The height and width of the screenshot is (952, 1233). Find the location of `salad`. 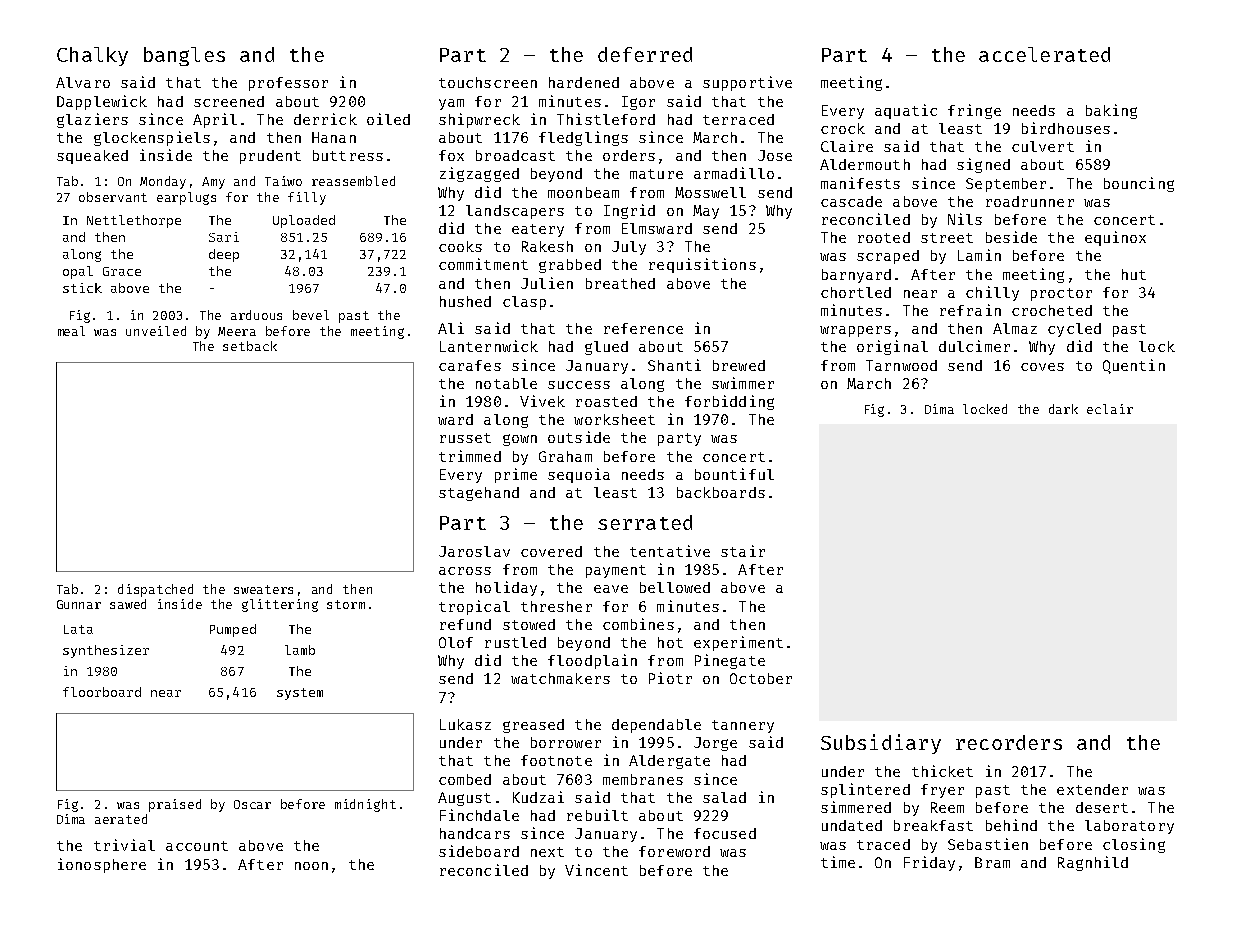

salad is located at coordinates (724, 797).
